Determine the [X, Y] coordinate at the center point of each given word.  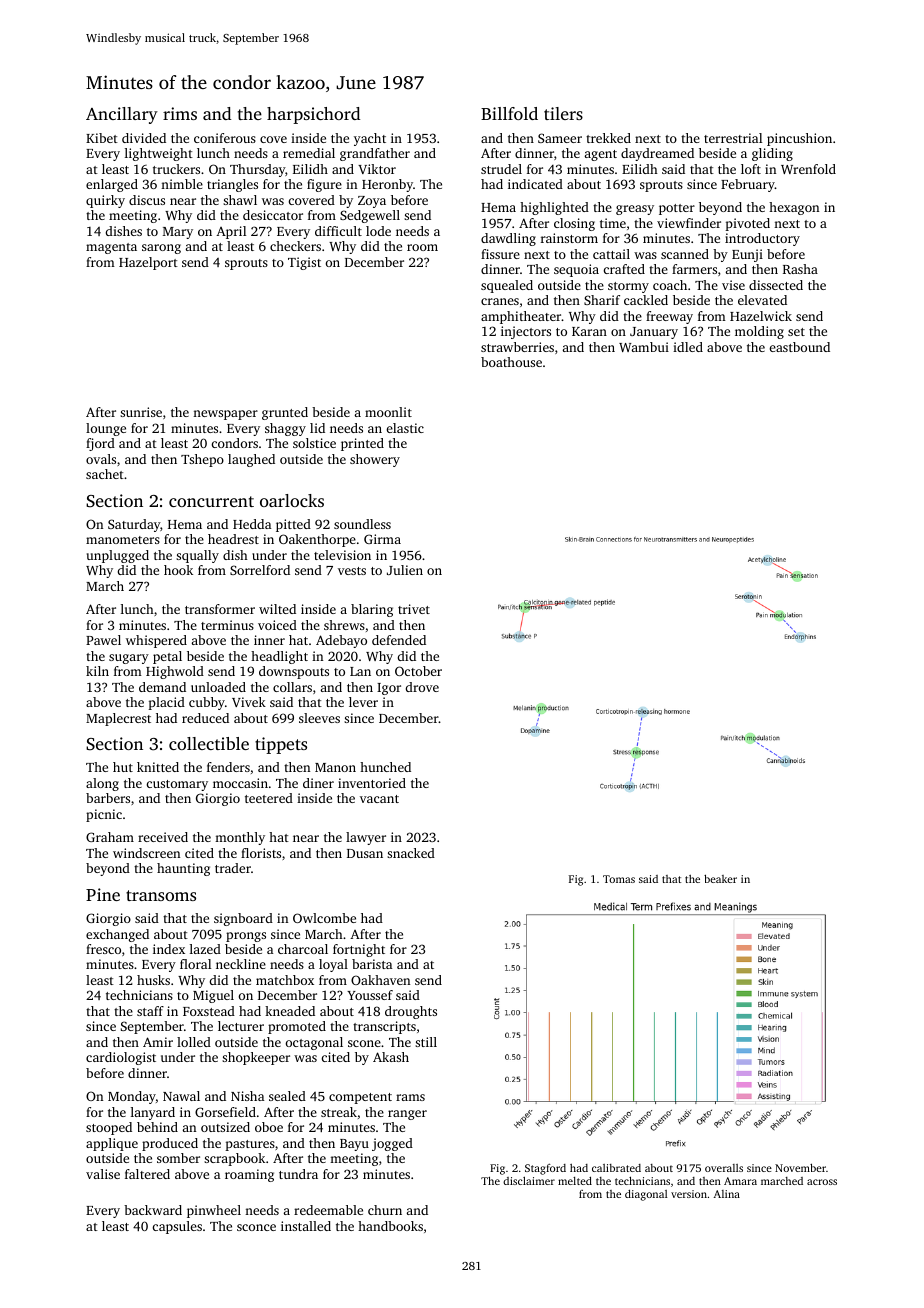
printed [362, 444]
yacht [370, 139]
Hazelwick [761, 316]
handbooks [390, 1226]
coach [670, 285]
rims [180, 113]
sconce [256, 1227]
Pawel [103, 640]
